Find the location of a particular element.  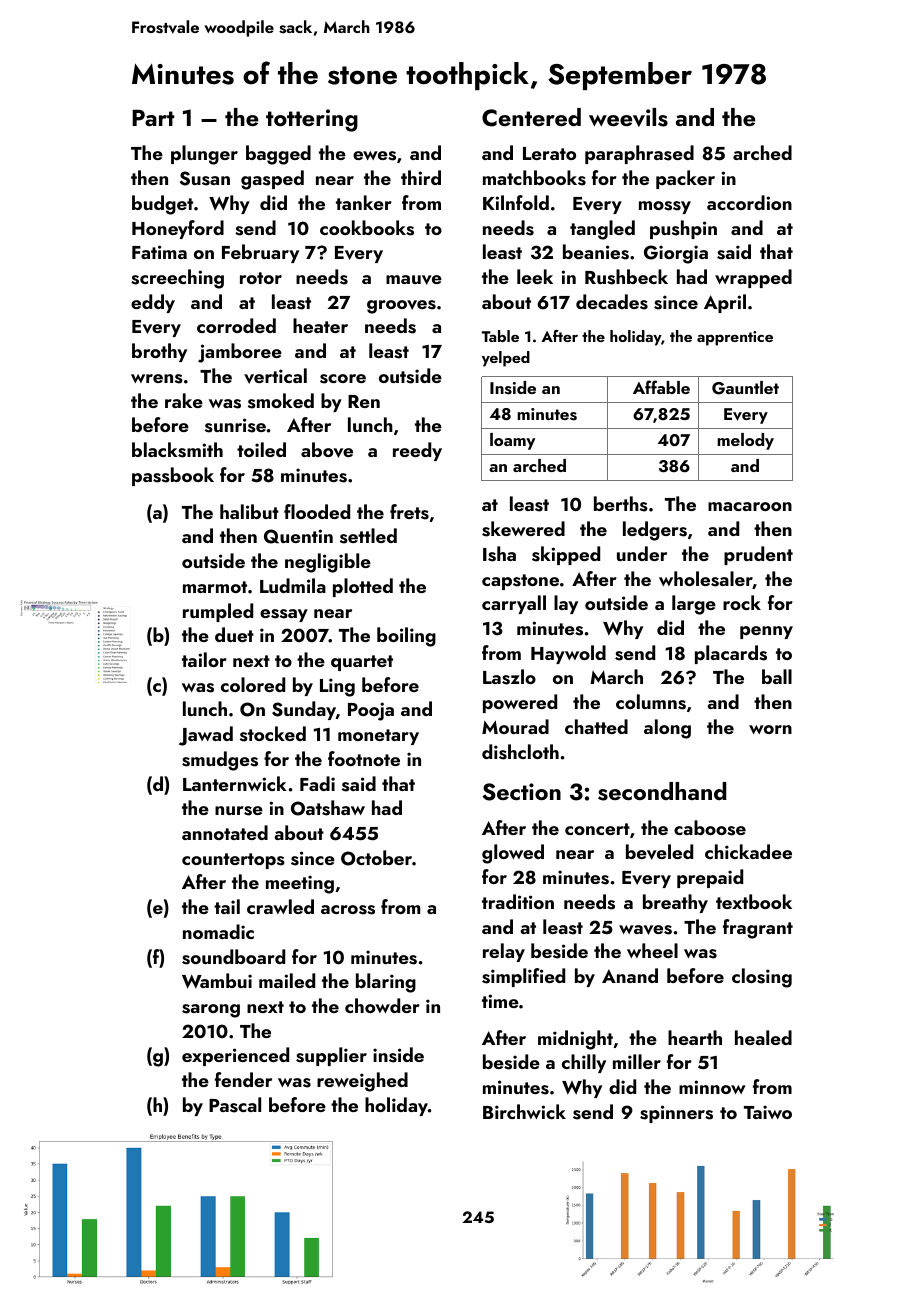

Pascal is located at coordinates (235, 1105).
